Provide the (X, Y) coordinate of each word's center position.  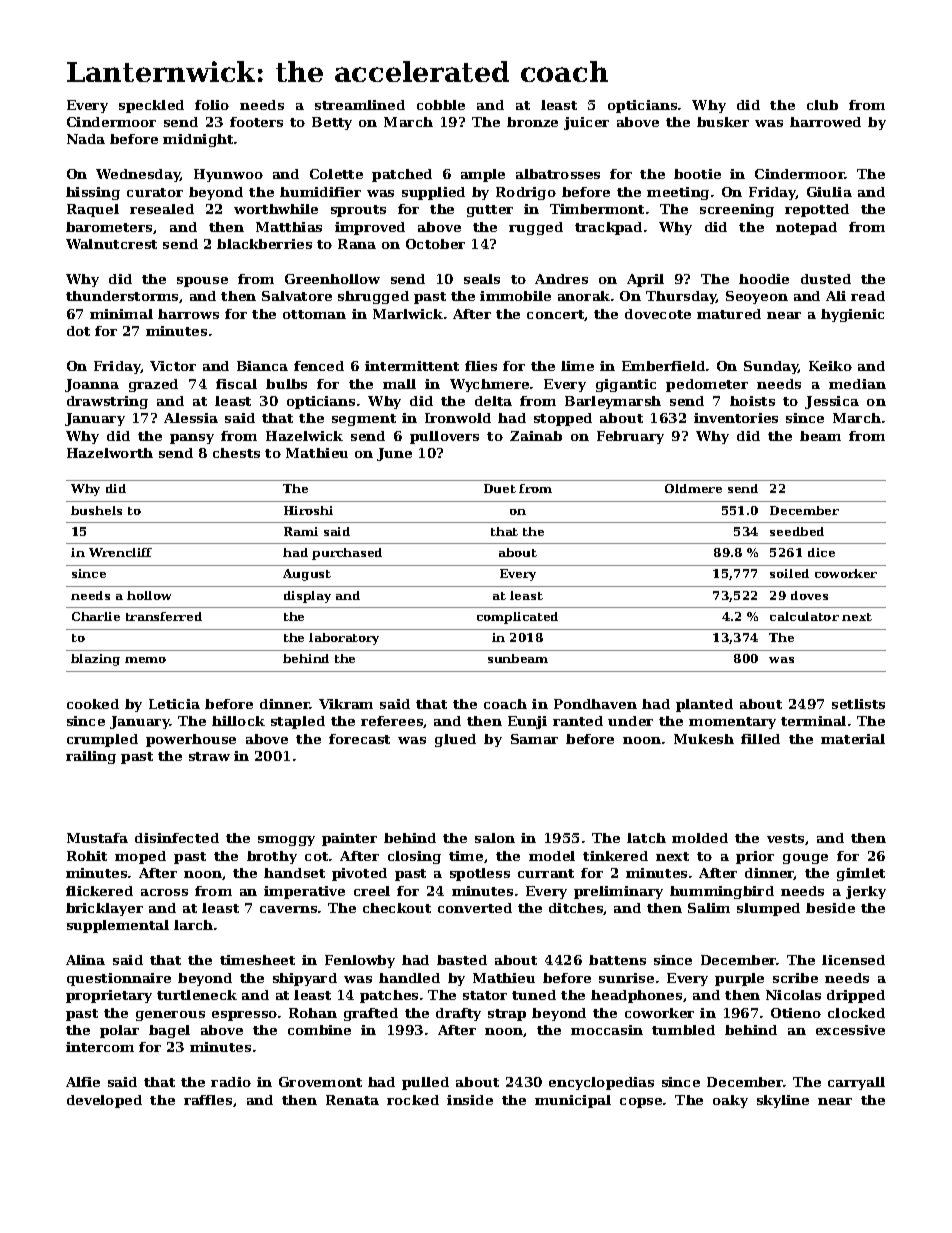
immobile (515, 296)
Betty (332, 123)
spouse (202, 282)
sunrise (626, 978)
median (857, 384)
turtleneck (197, 995)
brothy (272, 857)
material (853, 739)
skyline (783, 1101)
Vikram (346, 704)
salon (495, 838)
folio (212, 105)
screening (737, 210)
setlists (858, 704)
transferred (164, 616)
